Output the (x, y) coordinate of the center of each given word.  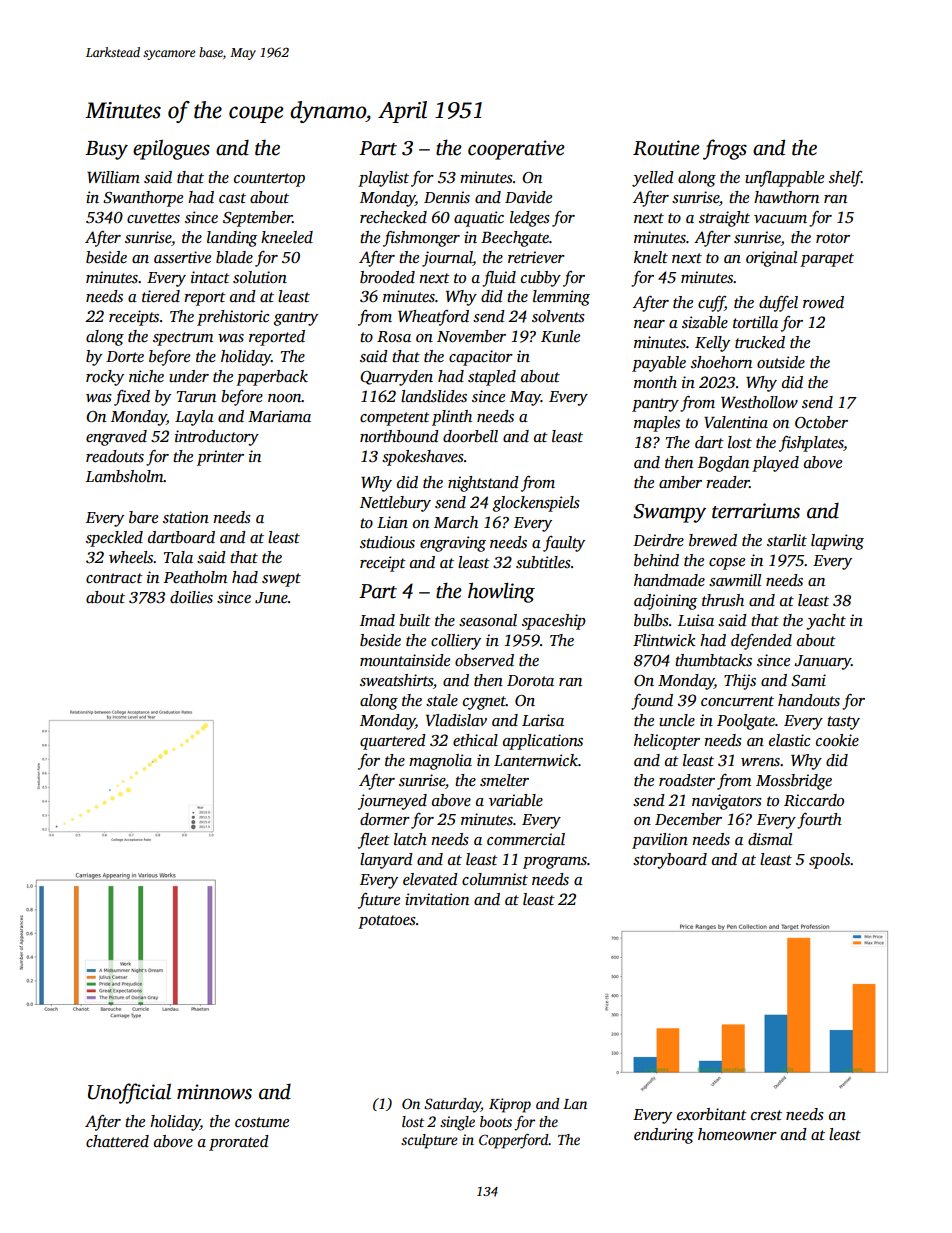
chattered (117, 1141)
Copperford (514, 1141)
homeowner (737, 1134)
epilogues (171, 149)
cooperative (516, 150)
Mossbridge (794, 782)
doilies (191, 597)
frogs (725, 149)
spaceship (554, 622)
